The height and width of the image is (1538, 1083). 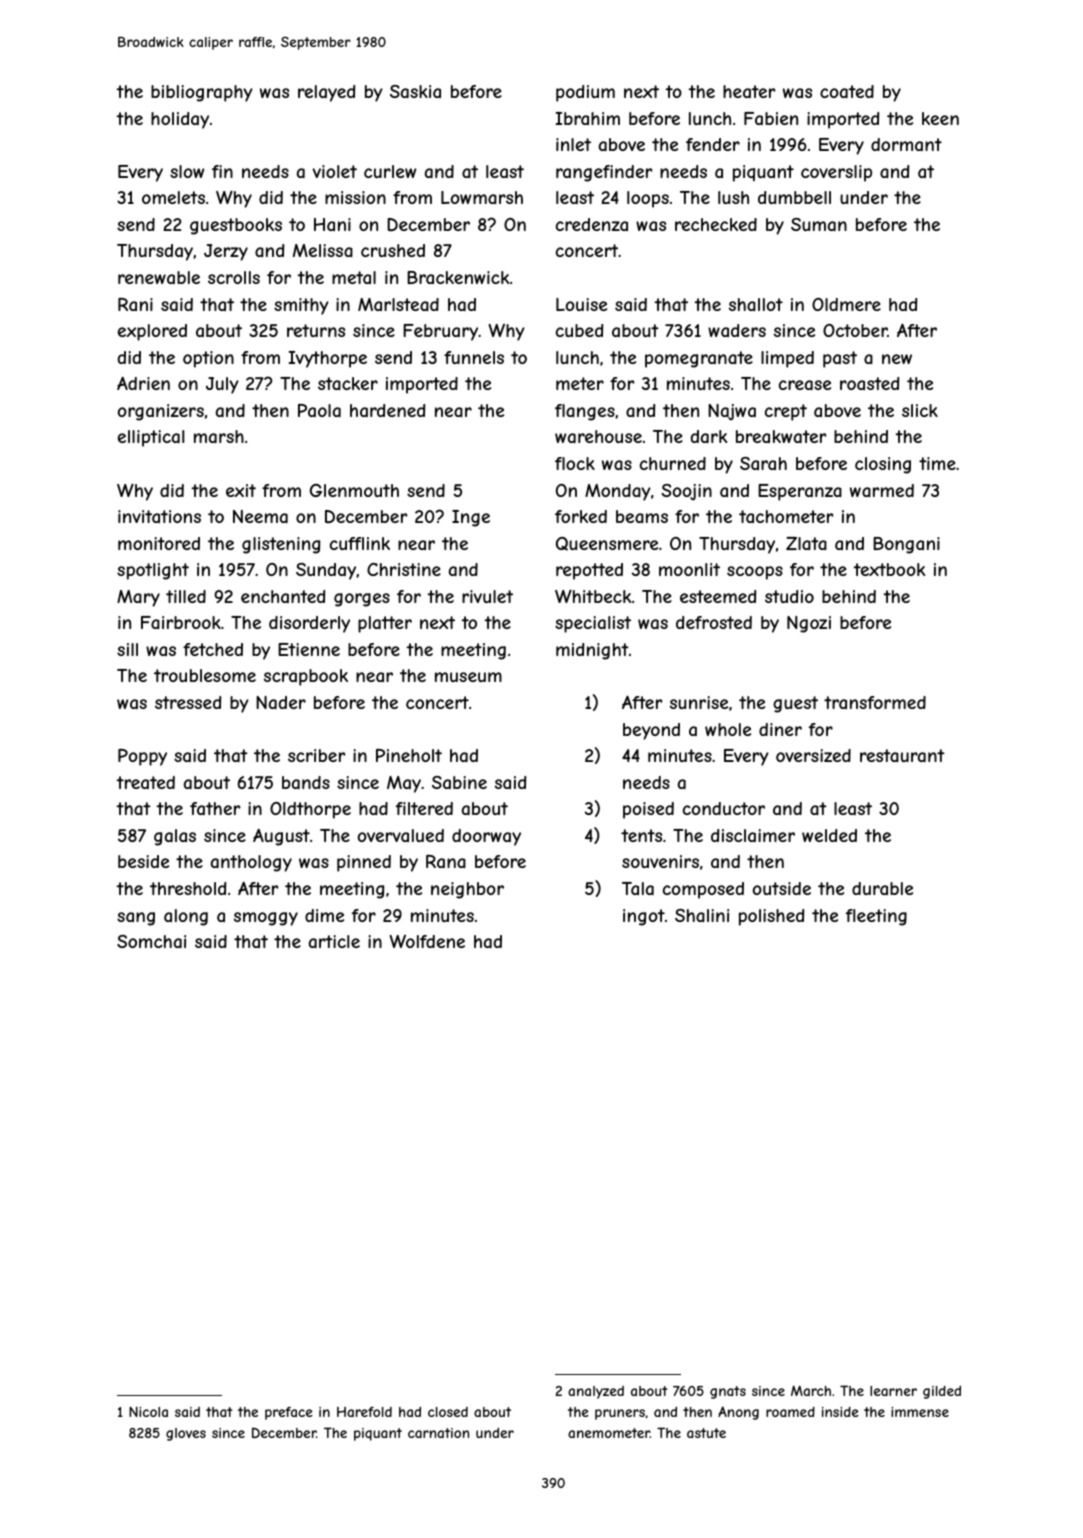 What do you see at coordinates (847, 91) in the image?
I see `coated` at bounding box center [847, 91].
